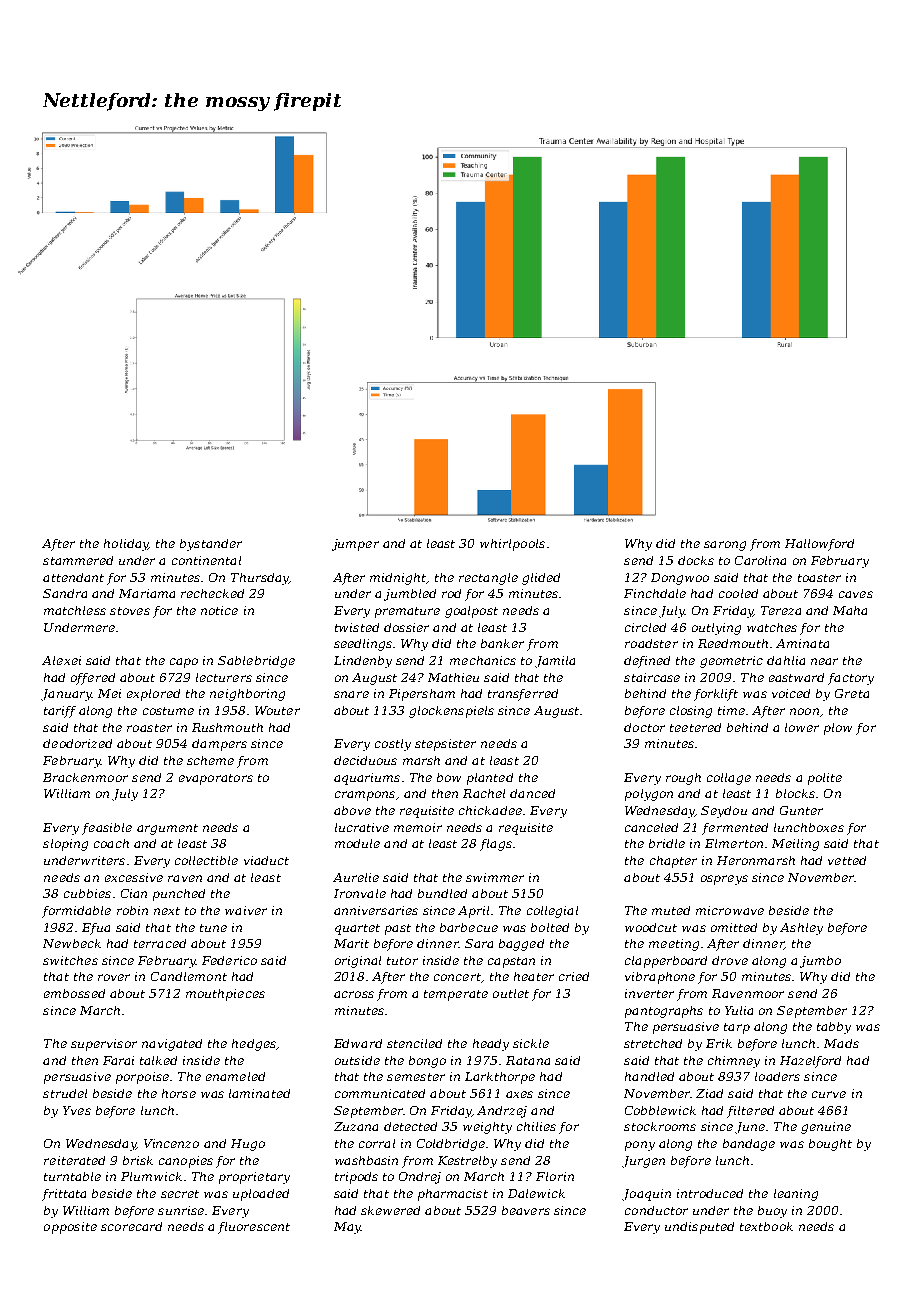 The width and height of the screenshot is (924, 1308). What do you see at coordinates (541, 579) in the screenshot?
I see `glided` at bounding box center [541, 579].
